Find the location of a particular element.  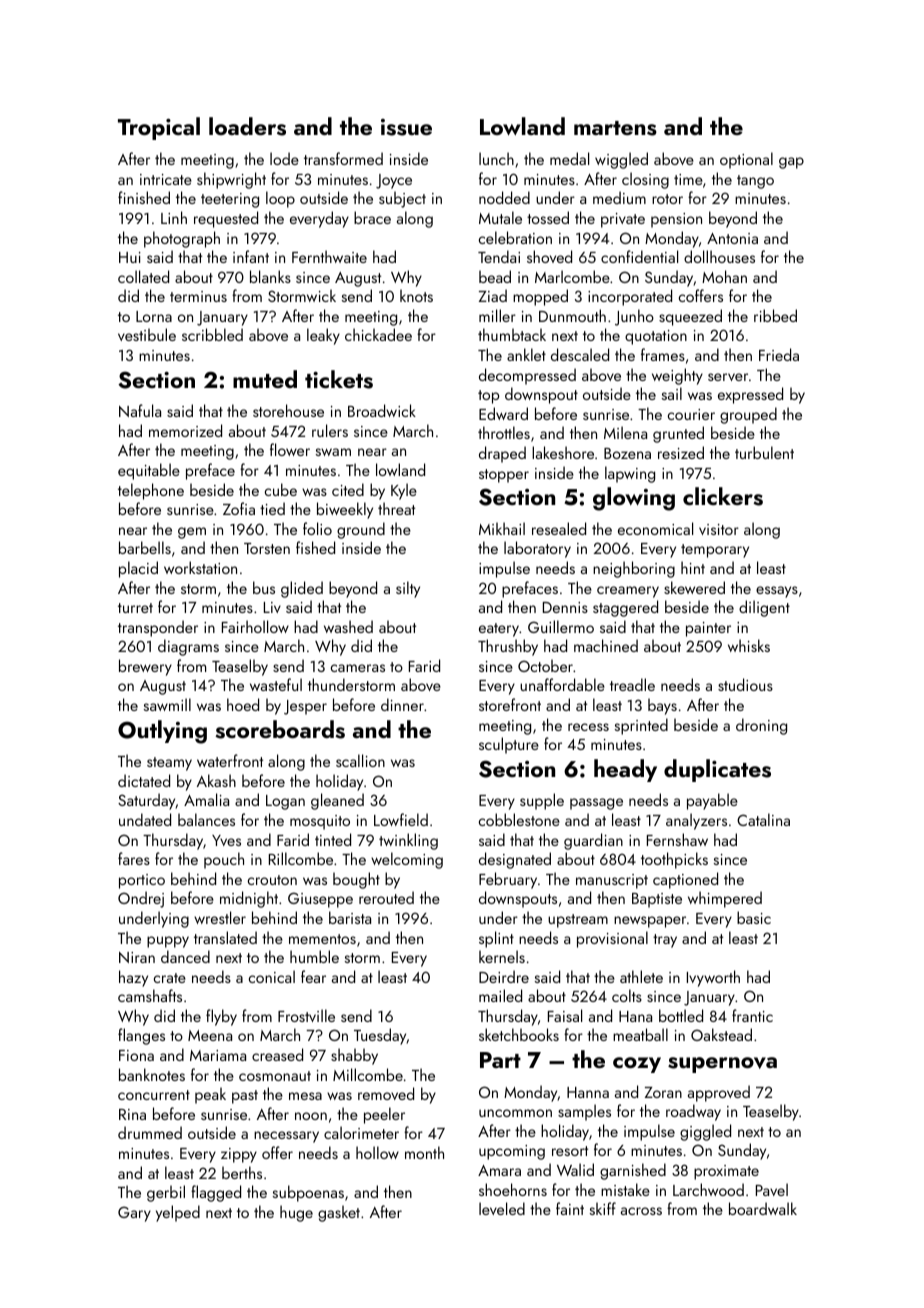

infant is located at coordinates (251, 256).
